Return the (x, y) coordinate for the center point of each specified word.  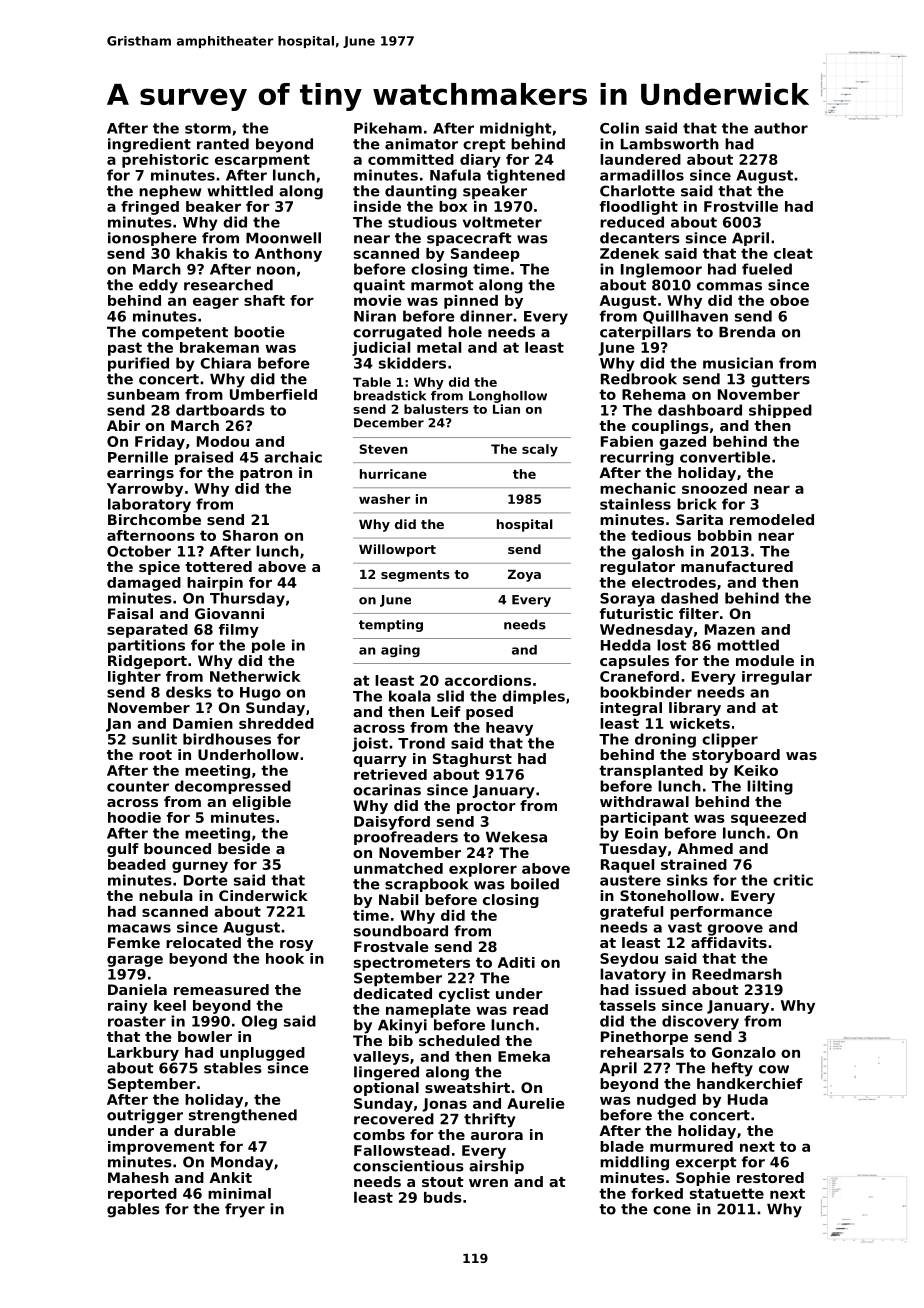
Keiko (756, 770)
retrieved (390, 774)
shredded (276, 723)
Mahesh (138, 1177)
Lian (506, 409)
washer (384, 499)
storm (208, 128)
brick (697, 504)
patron (266, 474)
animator (421, 144)
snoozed (714, 488)
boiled (535, 884)
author (781, 128)
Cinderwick (263, 895)
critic (793, 880)
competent (185, 333)
